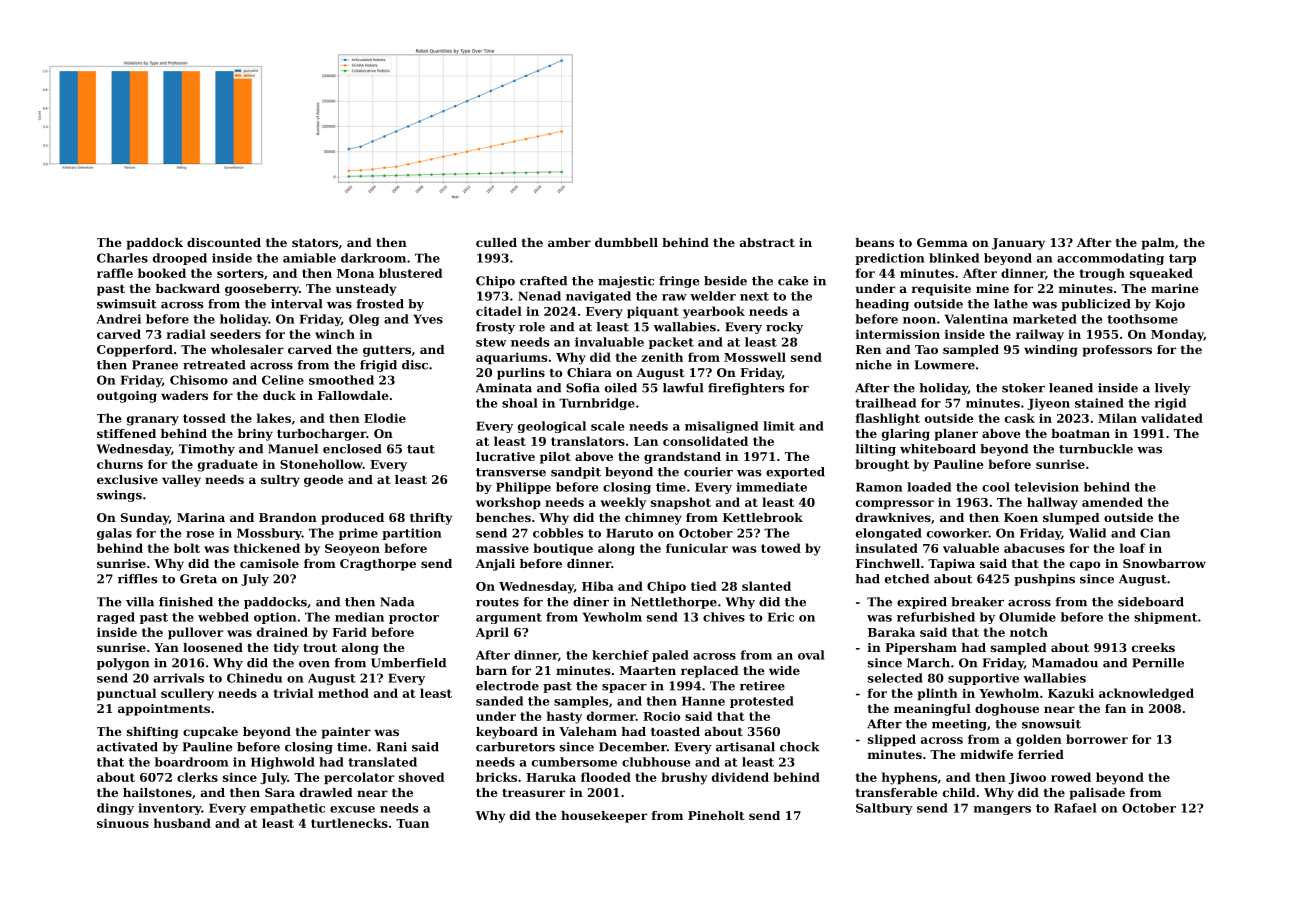 This screenshot has width=1308, height=924. I want to click on palm, so click(1158, 244).
